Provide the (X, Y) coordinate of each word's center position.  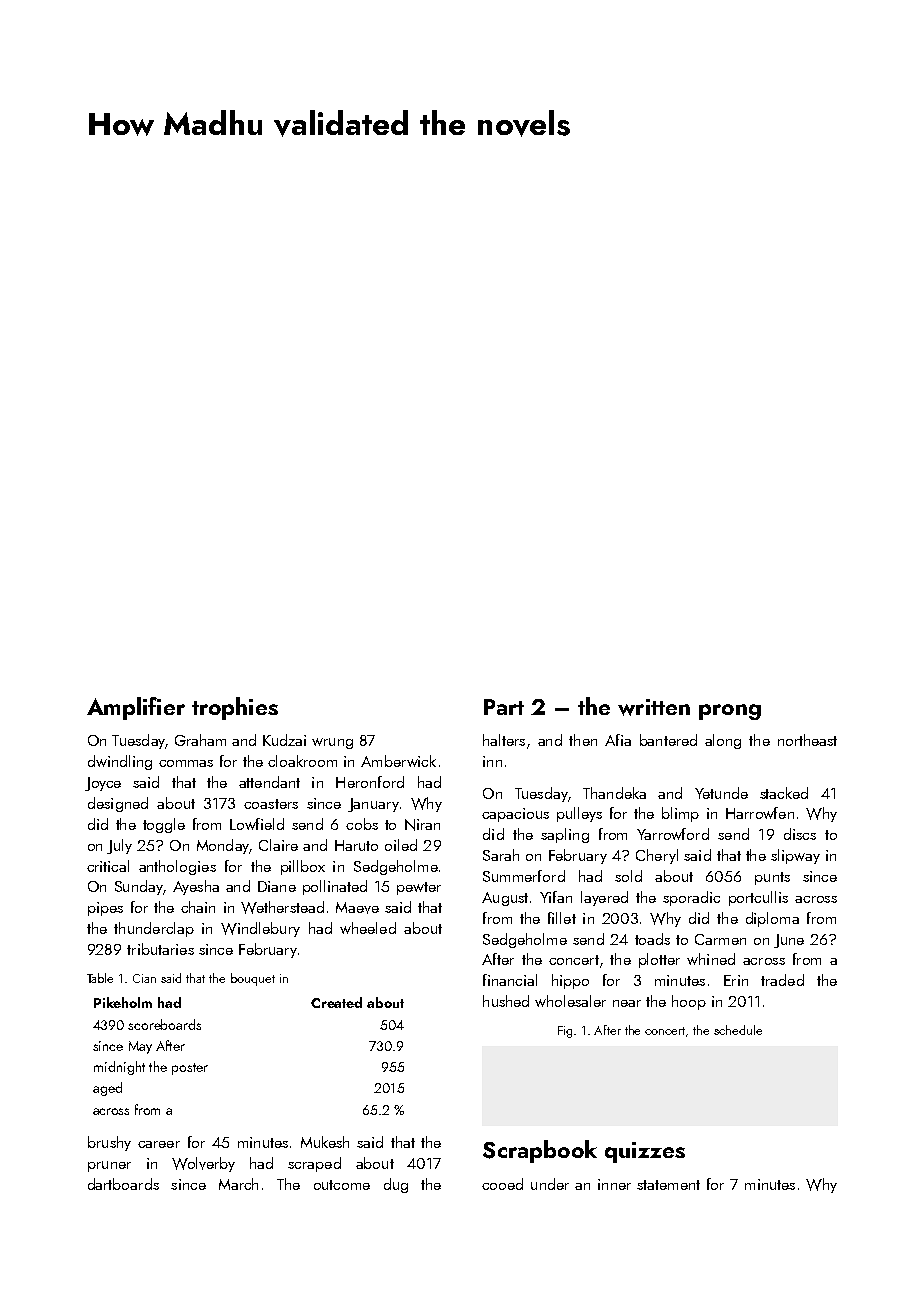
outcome (342, 1185)
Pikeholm (123, 1002)
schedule (738, 1030)
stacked (784, 793)
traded (782, 980)
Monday (223, 846)
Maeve (357, 908)
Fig (565, 1032)
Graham (200, 740)
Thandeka (614, 793)
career (159, 1144)
